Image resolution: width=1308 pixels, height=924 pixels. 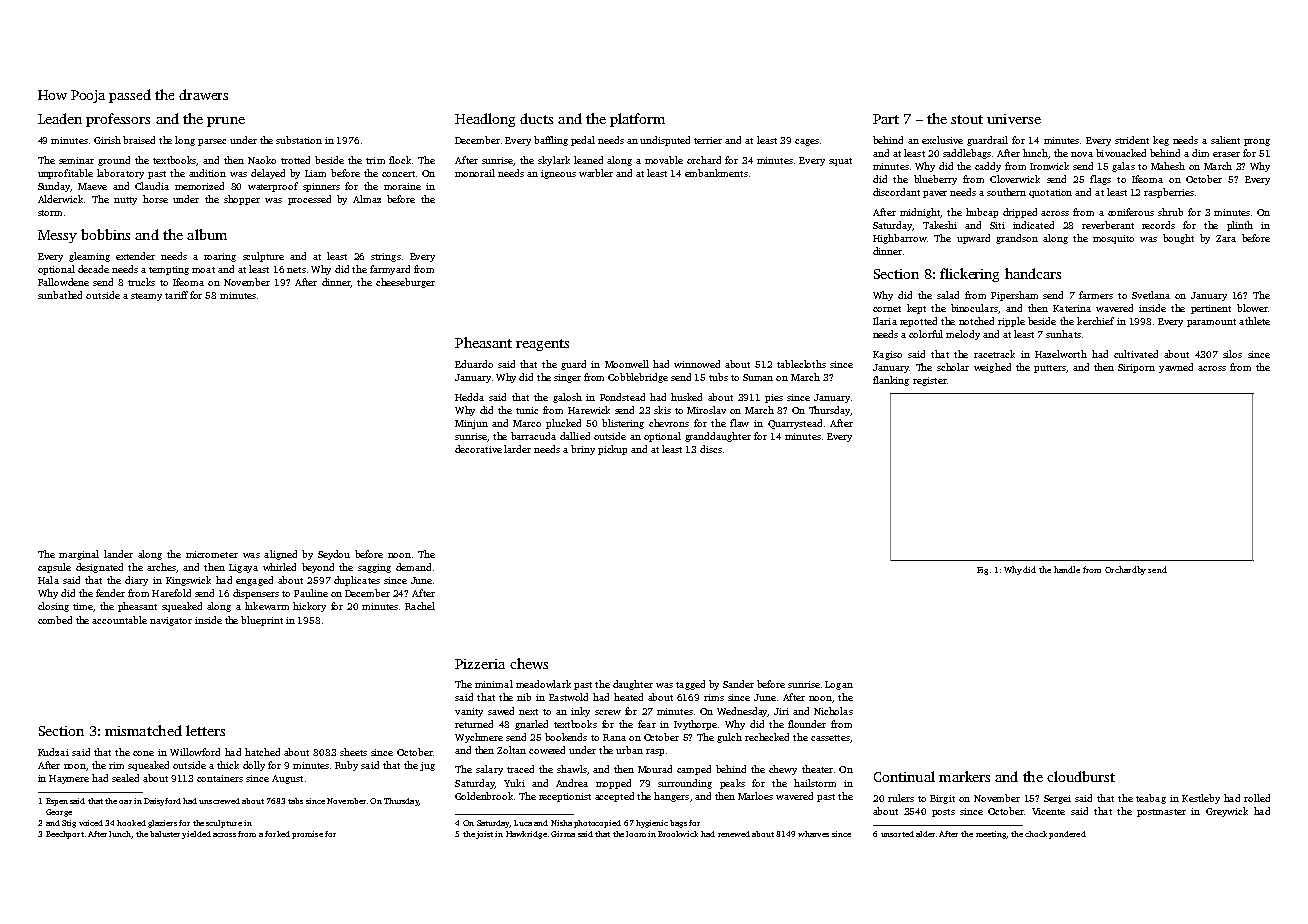 What do you see at coordinates (188, 581) in the page?
I see `Kingswick` at bounding box center [188, 581].
